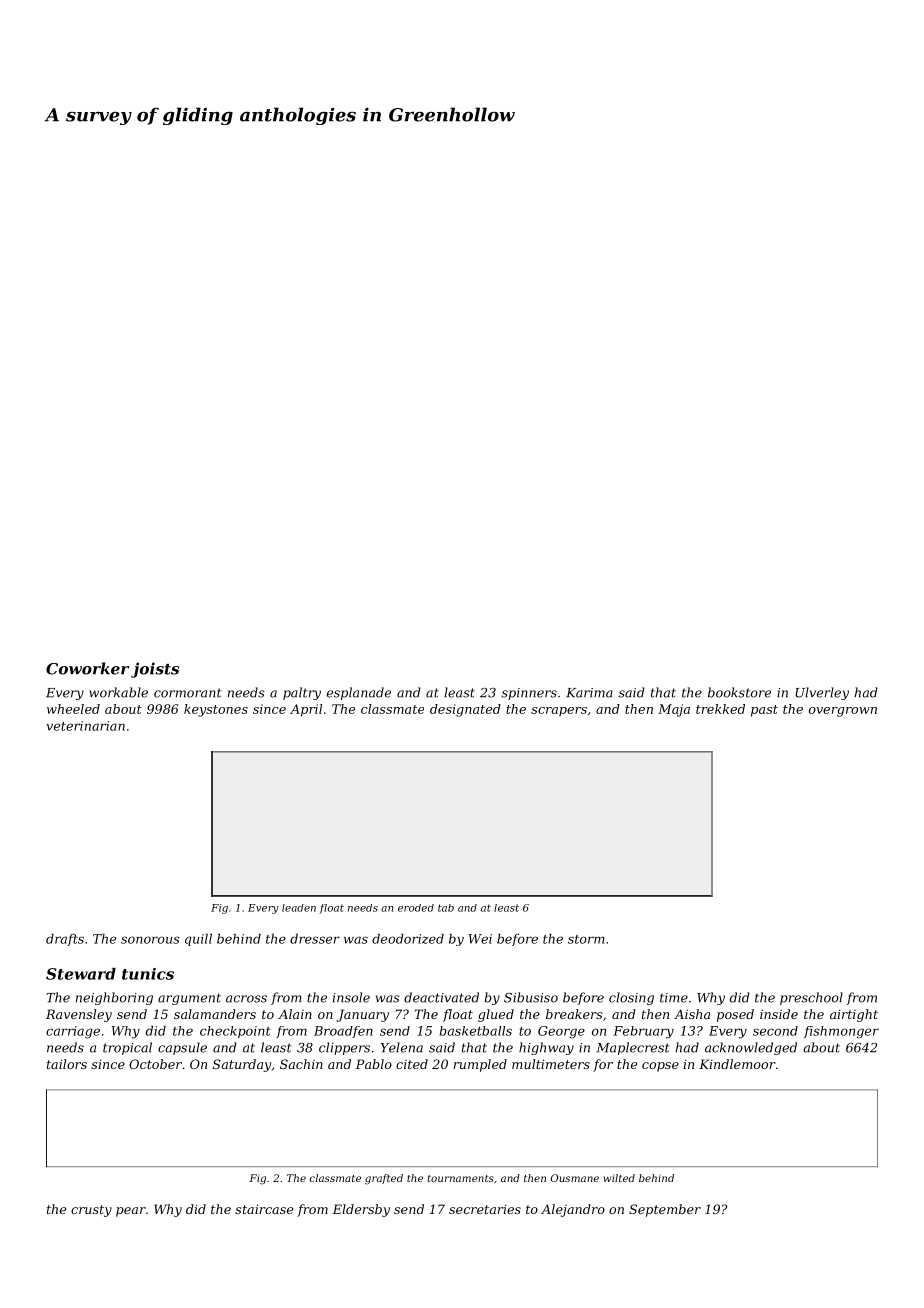 The width and height of the page is (924, 1308). Describe the element at coordinates (198, 940) in the page. I see `quill` at that location.
